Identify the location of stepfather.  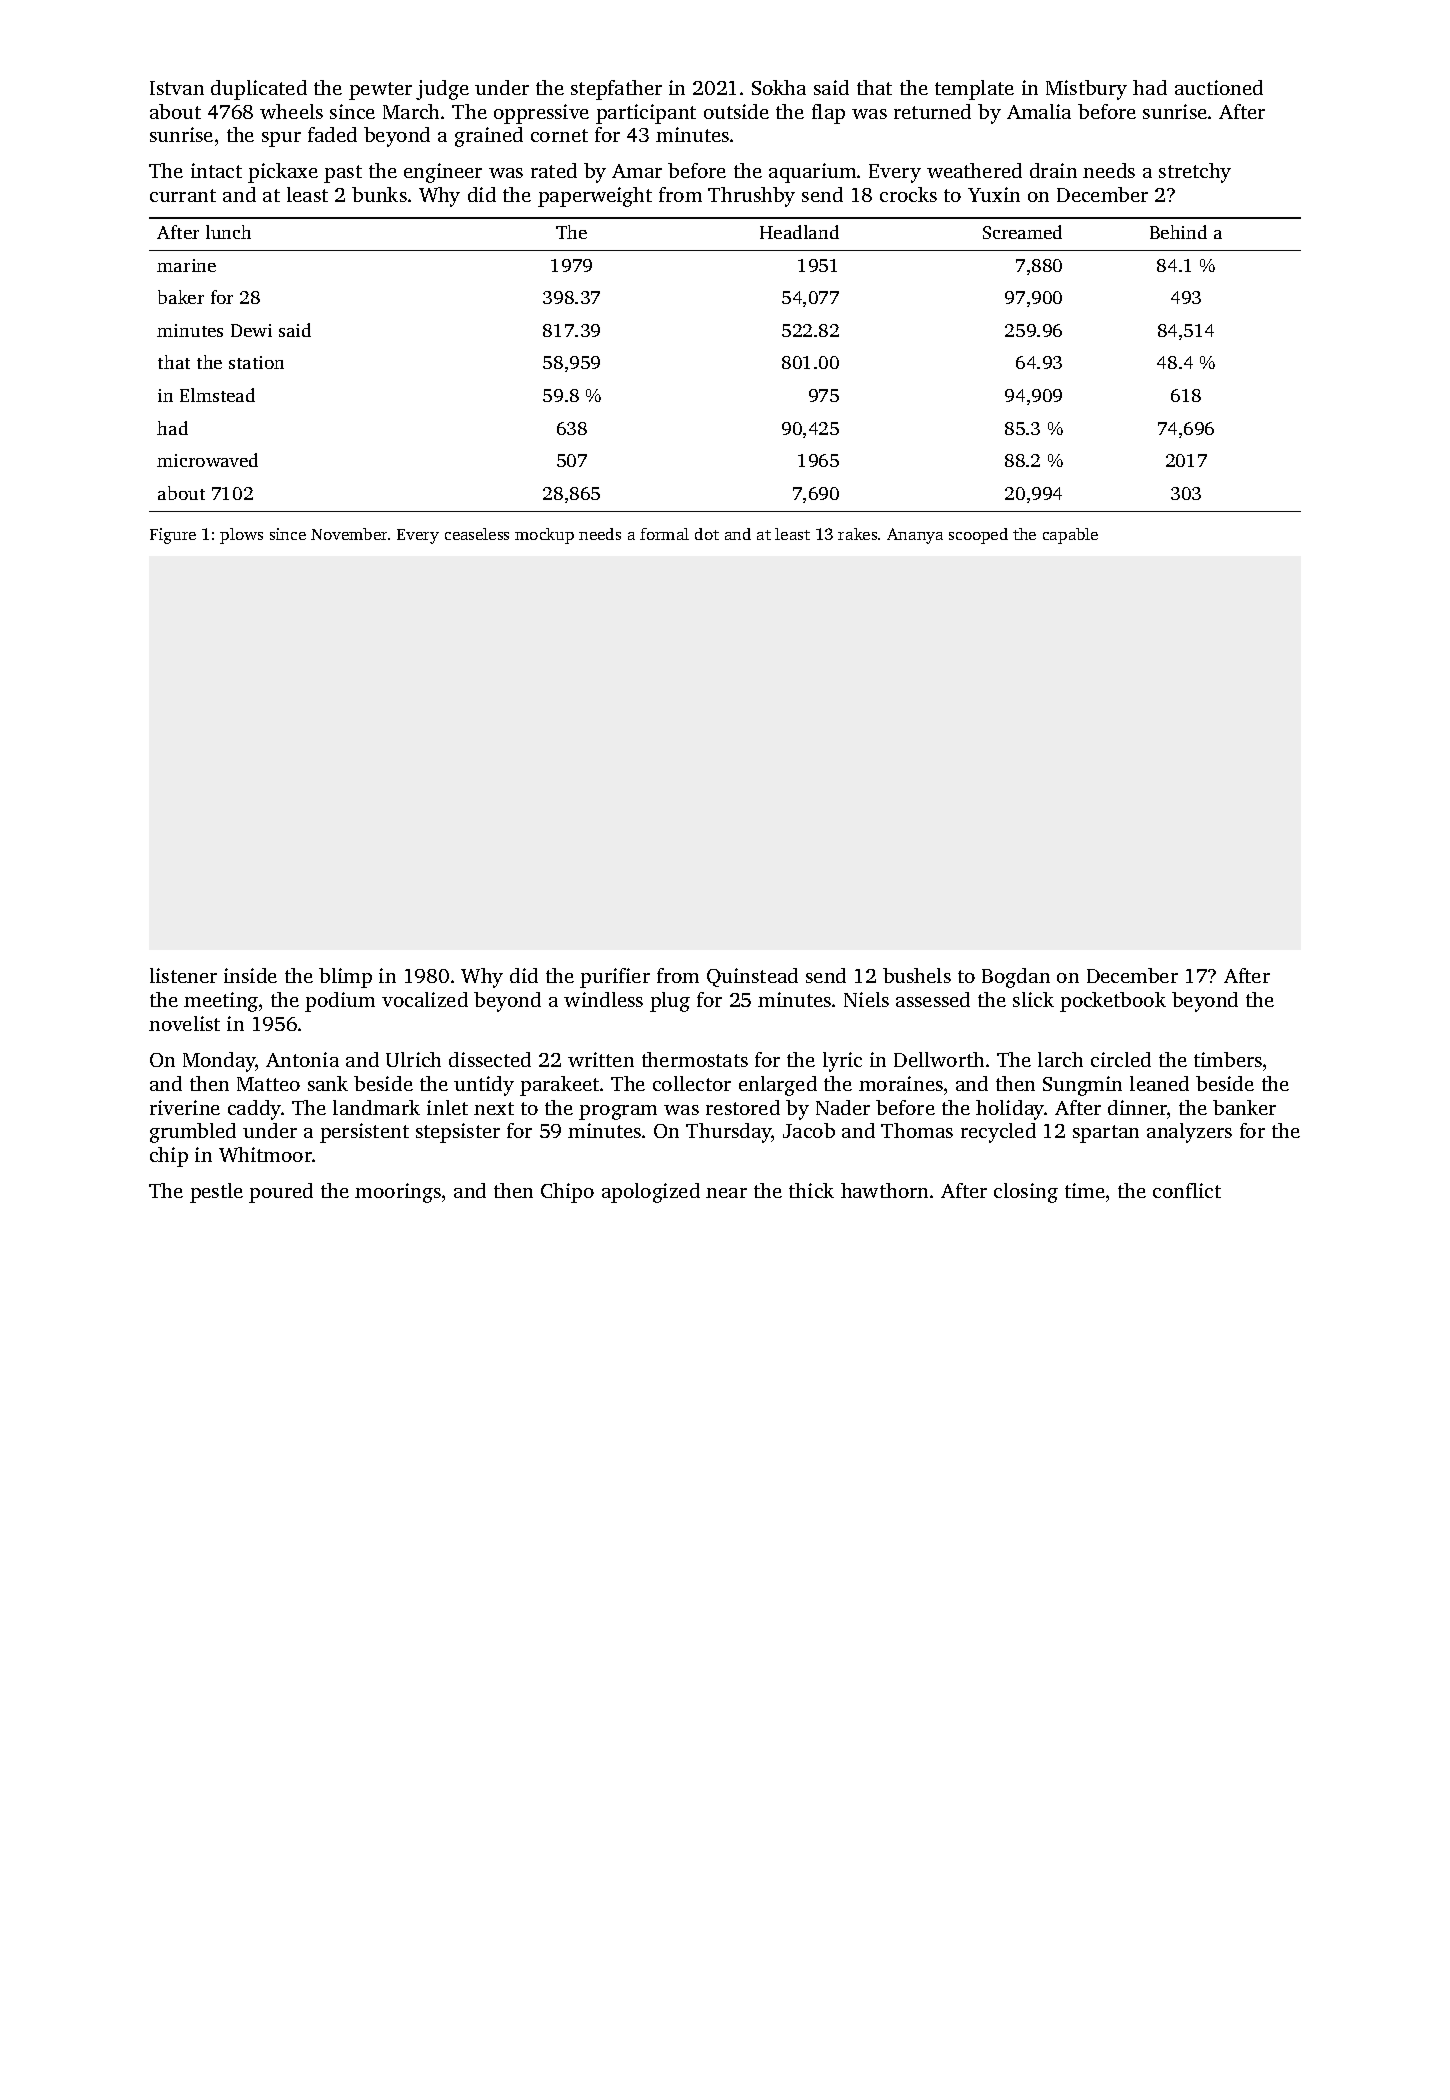
(616, 90).
